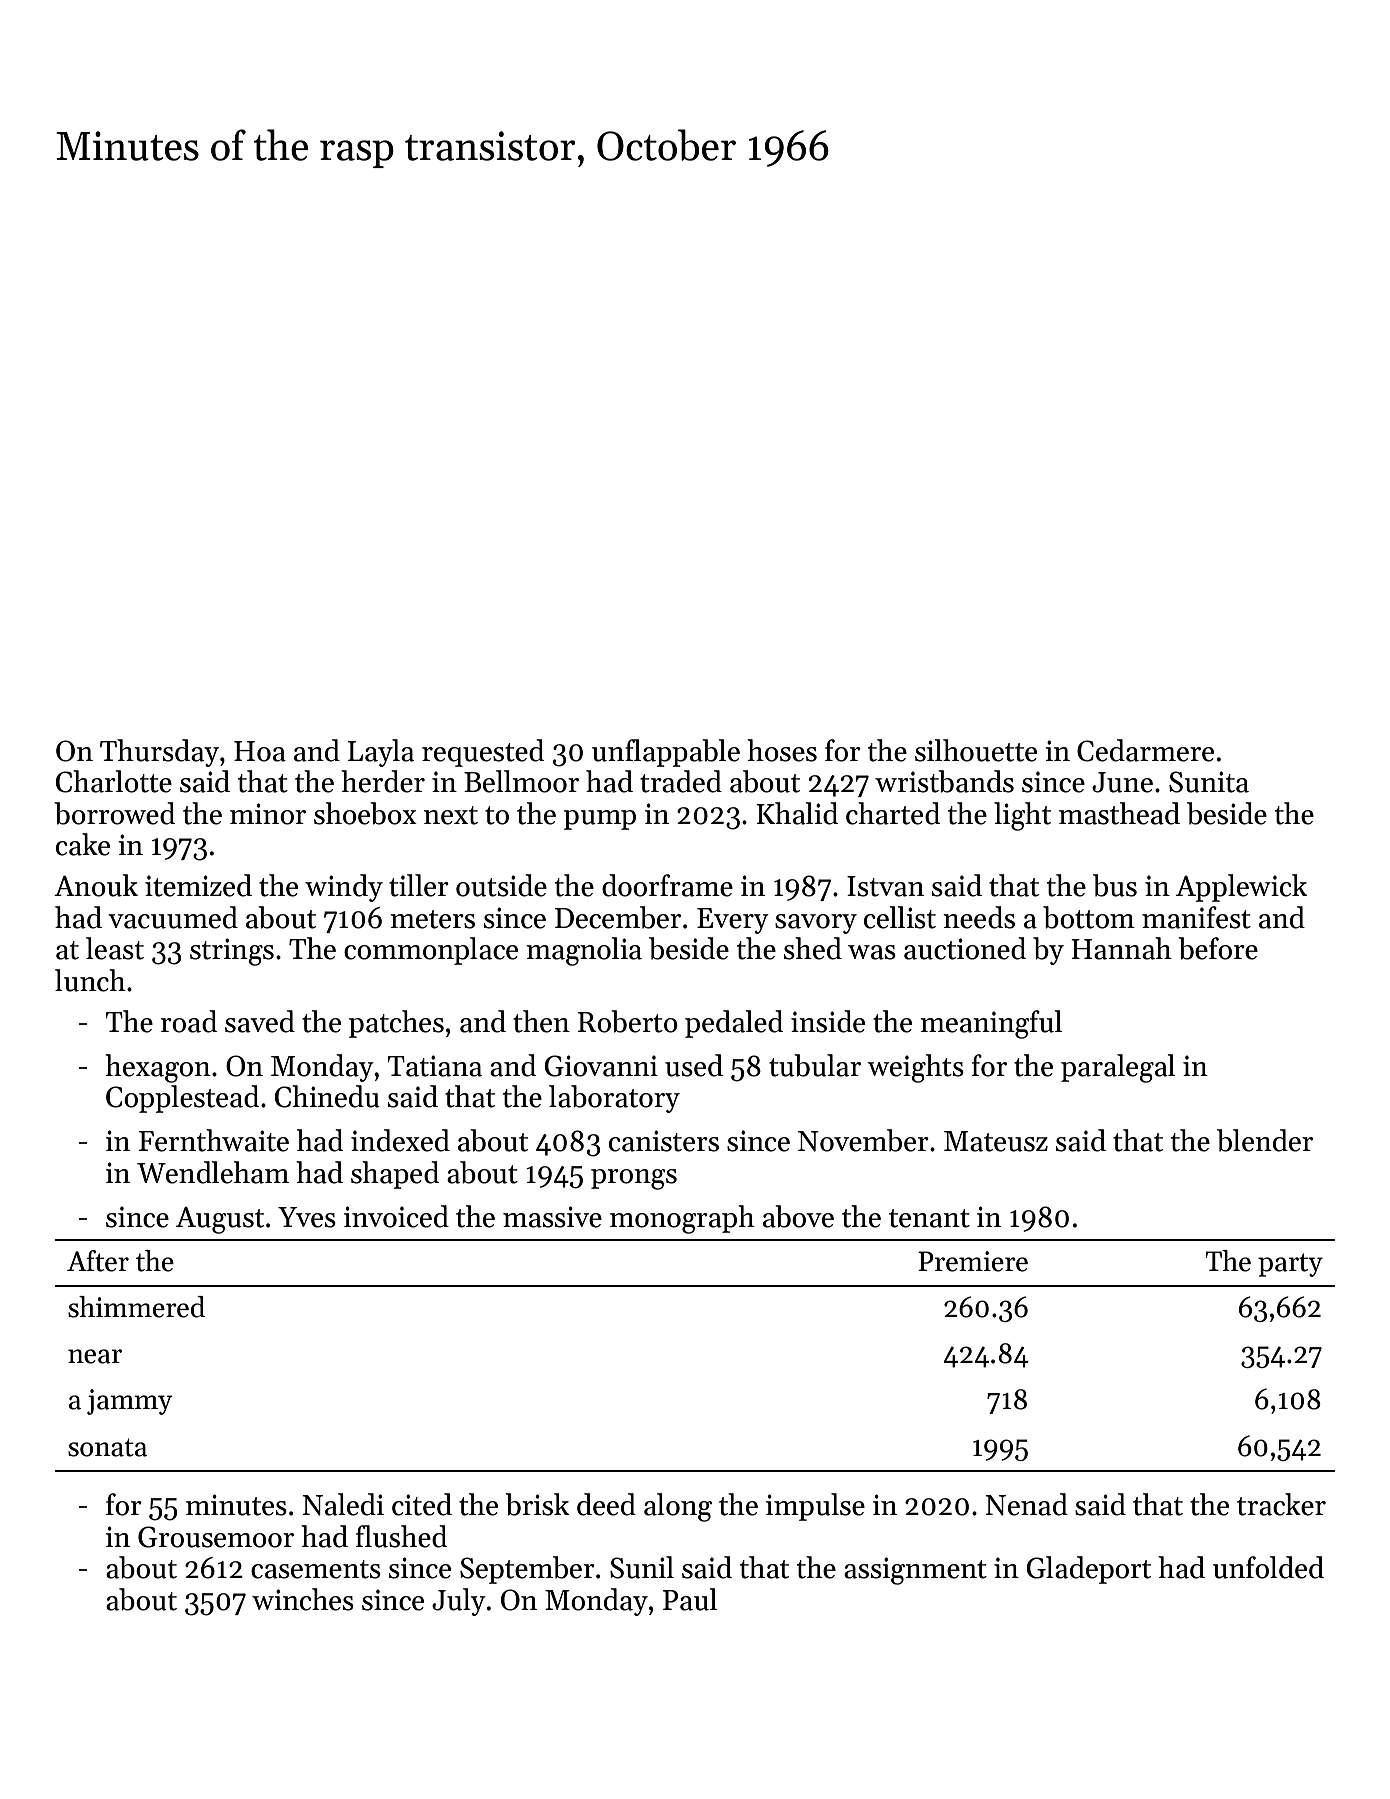  Describe the element at coordinates (303, 1599) in the screenshot. I see `winches` at that location.
